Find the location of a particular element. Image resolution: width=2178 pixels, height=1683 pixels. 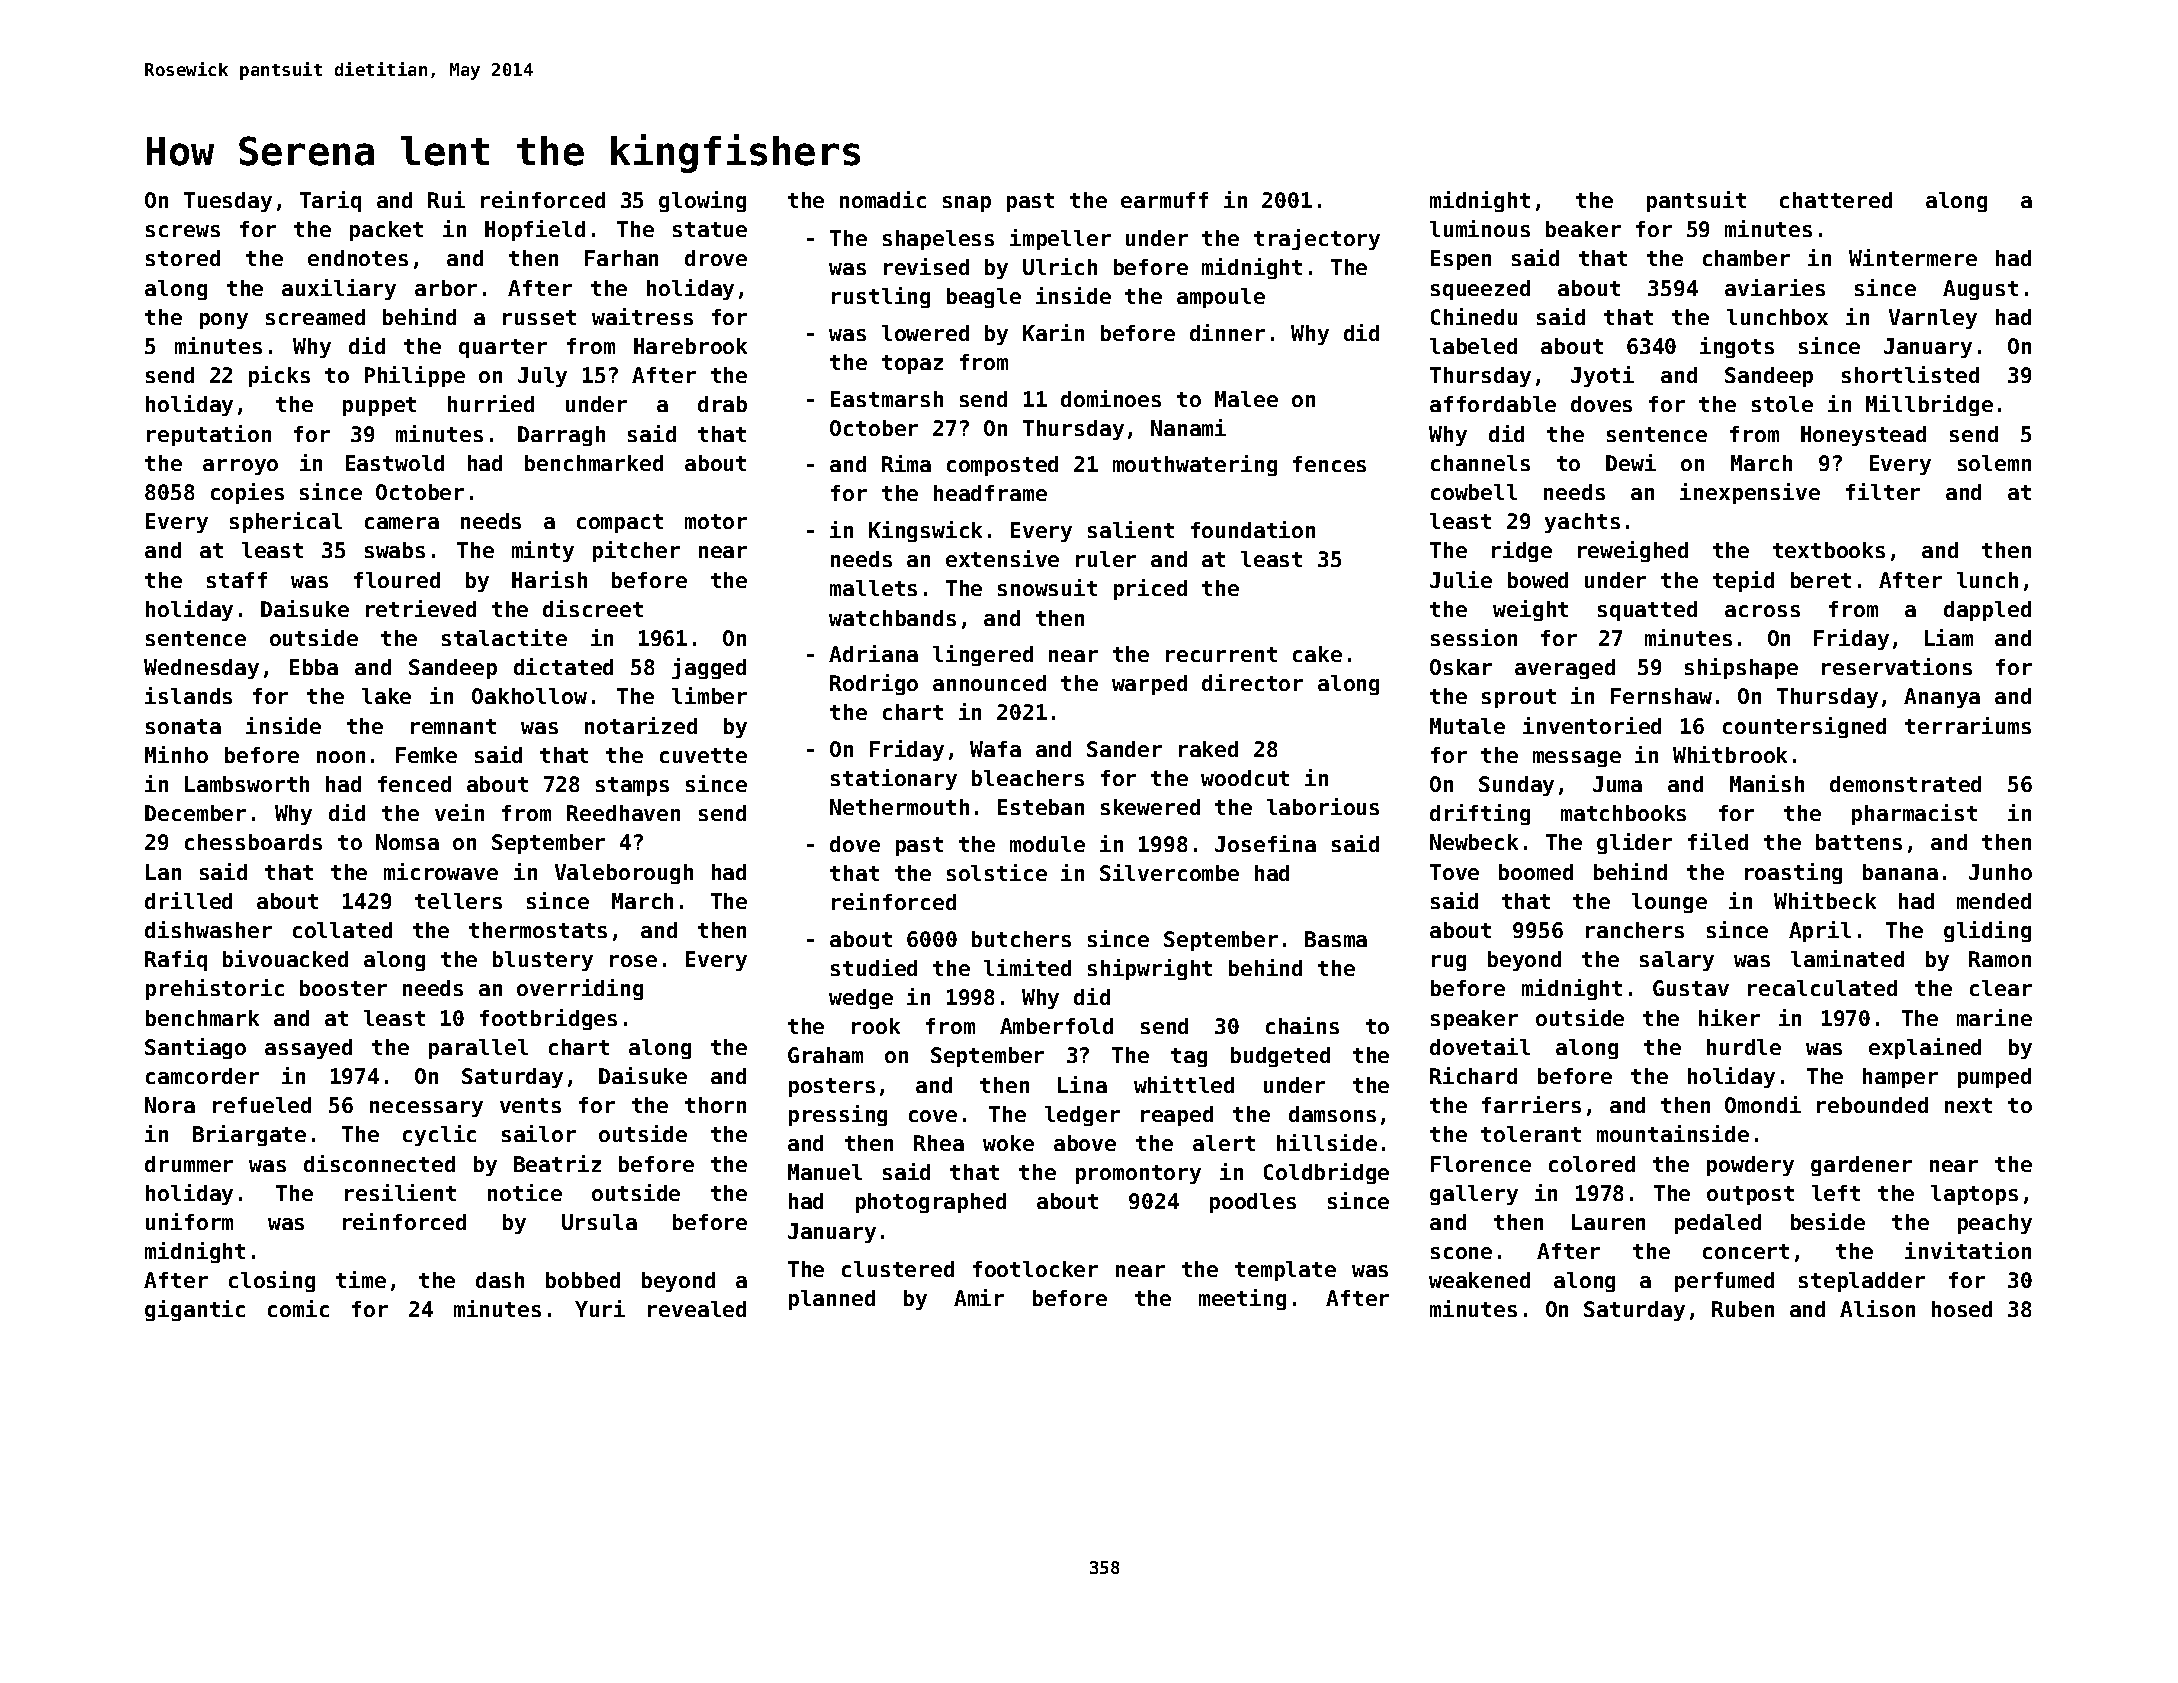

Junho is located at coordinates (2000, 872).
